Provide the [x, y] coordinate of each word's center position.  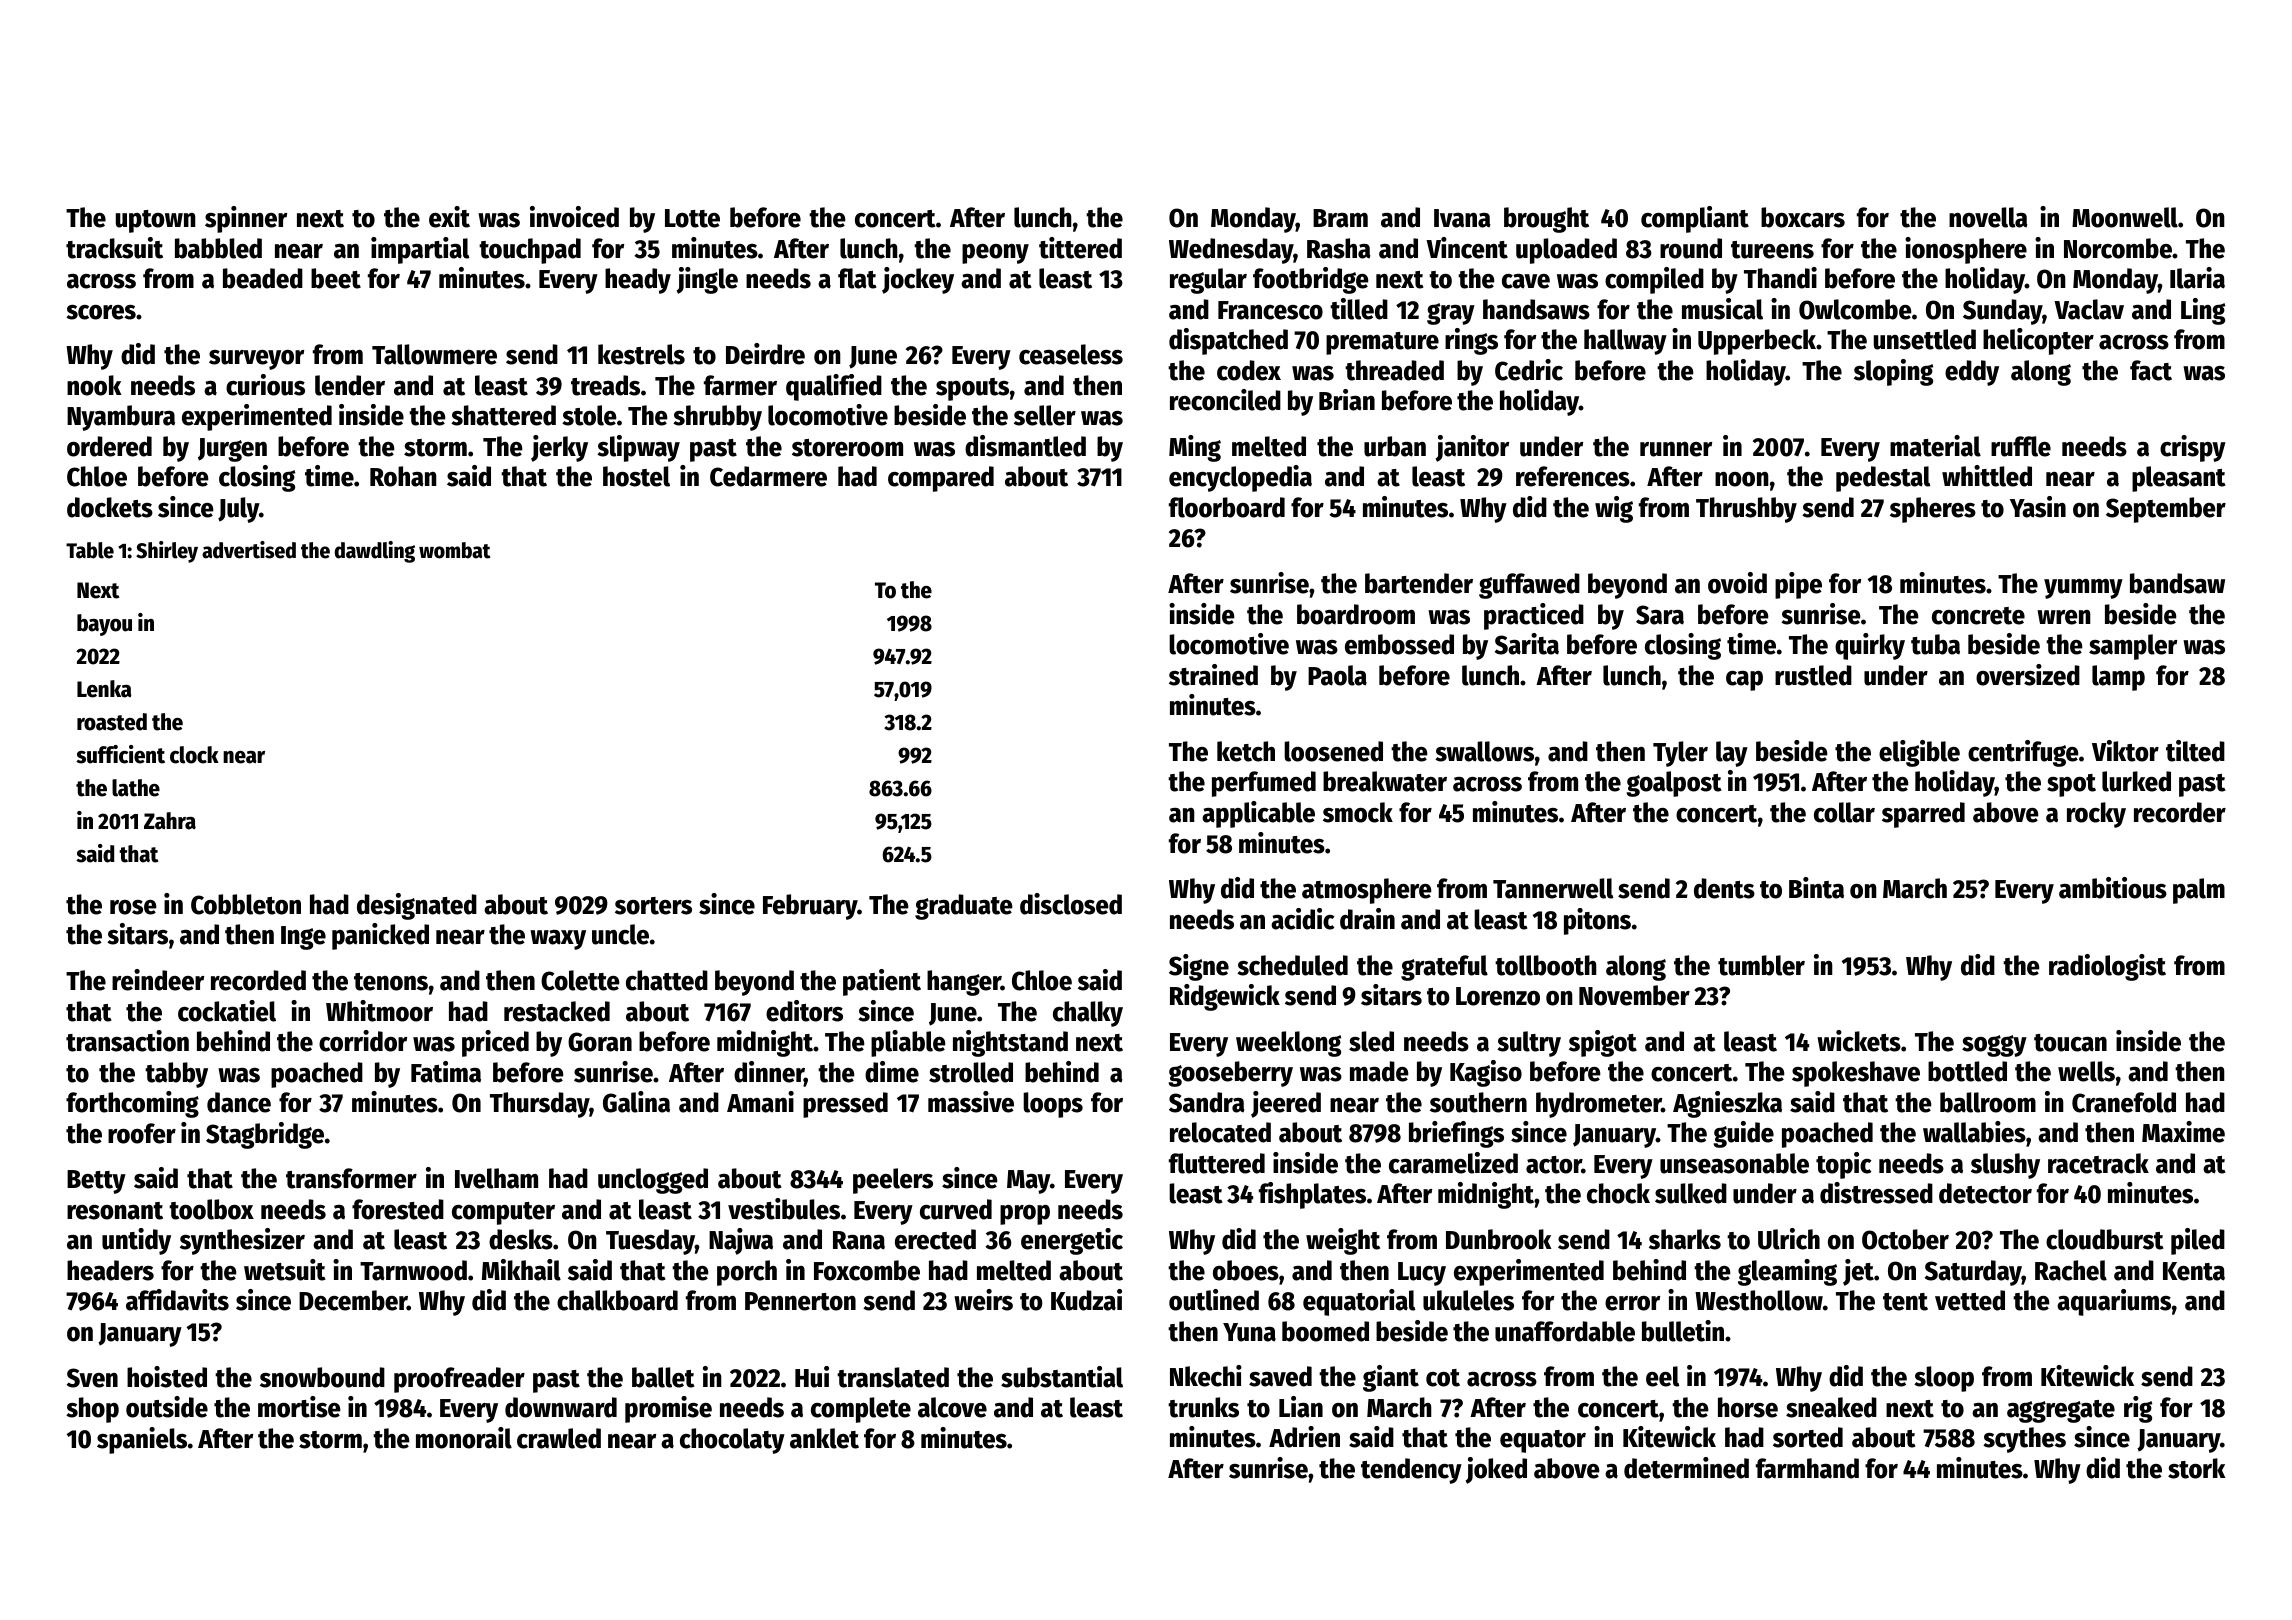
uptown [156, 221]
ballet [663, 1377]
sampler [2133, 647]
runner [1676, 449]
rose [133, 907]
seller [1045, 415]
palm [2199, 891]
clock [194, 755]
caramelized [1453, 1163]
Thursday [539, 1105]
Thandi [1780, 278]
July [238, 510]
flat [857, 278]
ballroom [1988, 1102]
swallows [1484, 751]
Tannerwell [1553, 888]
